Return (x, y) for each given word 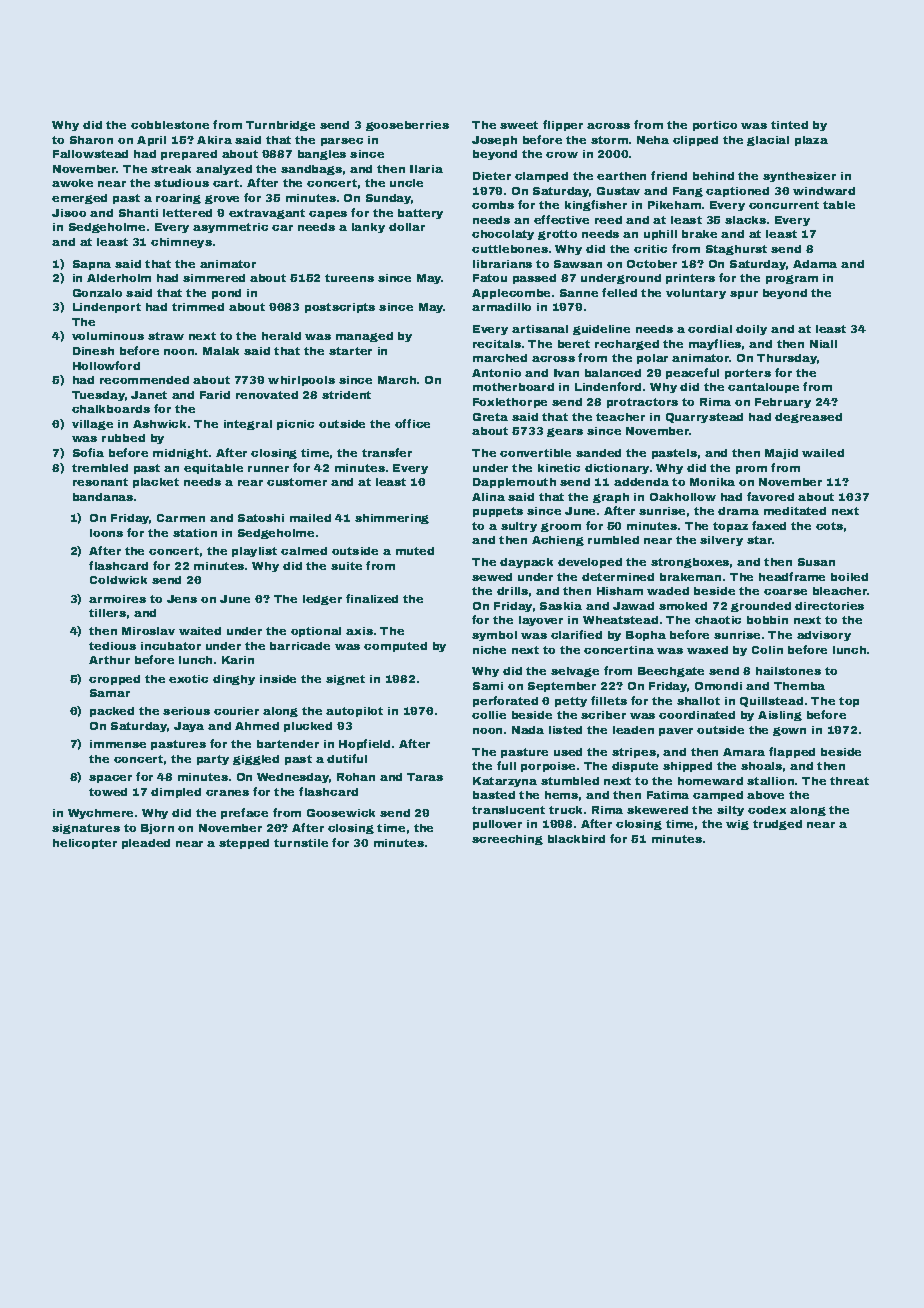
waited (200, 631)
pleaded (146, 844)
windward (824, 191)
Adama (815, 264)
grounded (761, 607)
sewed (492, 577)
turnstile (301, 843)
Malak (221, 351)
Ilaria (426, 169)
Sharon (91, 140)
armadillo (501, 307)
